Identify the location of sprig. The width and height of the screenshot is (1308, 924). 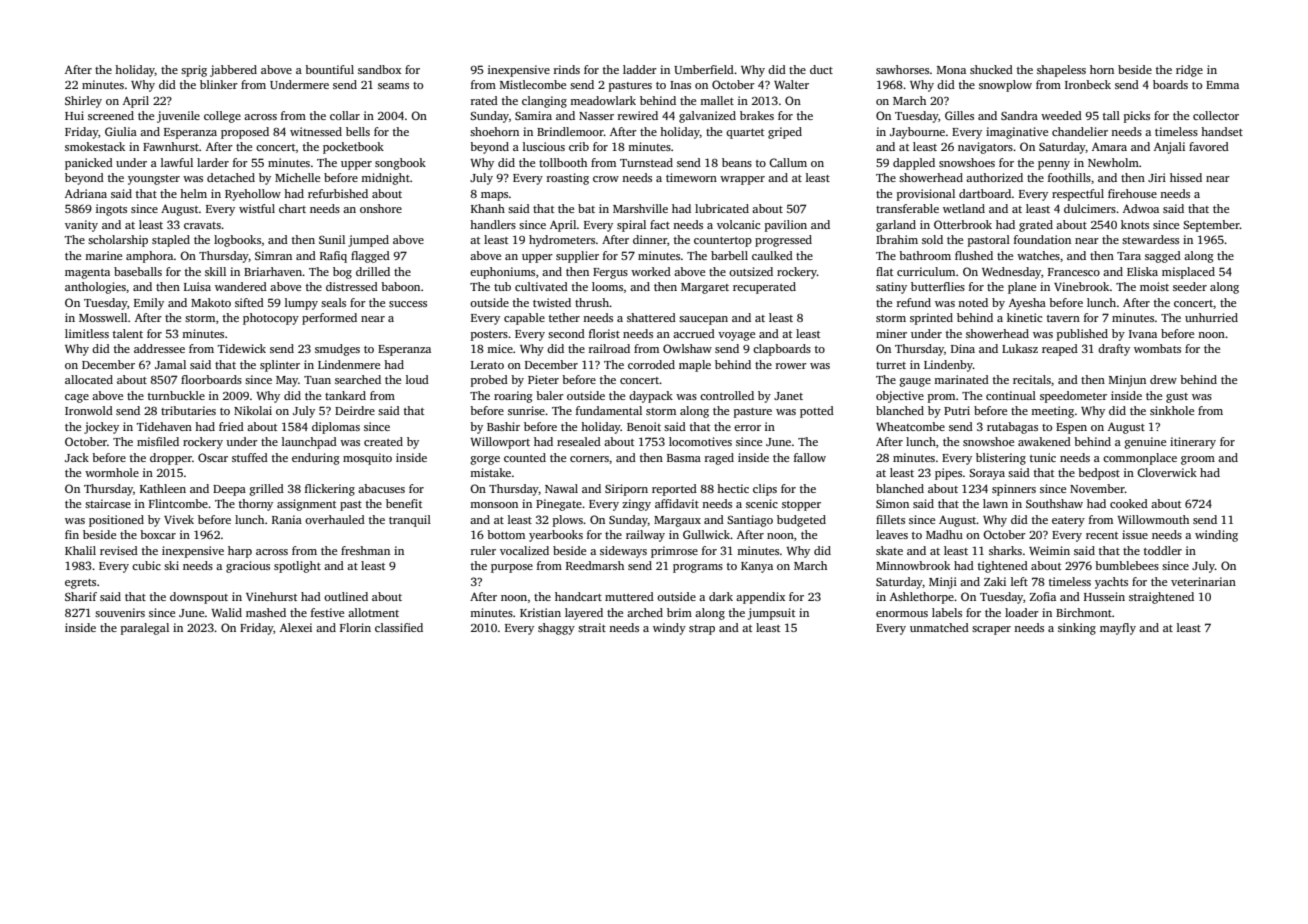
(194, 71).
